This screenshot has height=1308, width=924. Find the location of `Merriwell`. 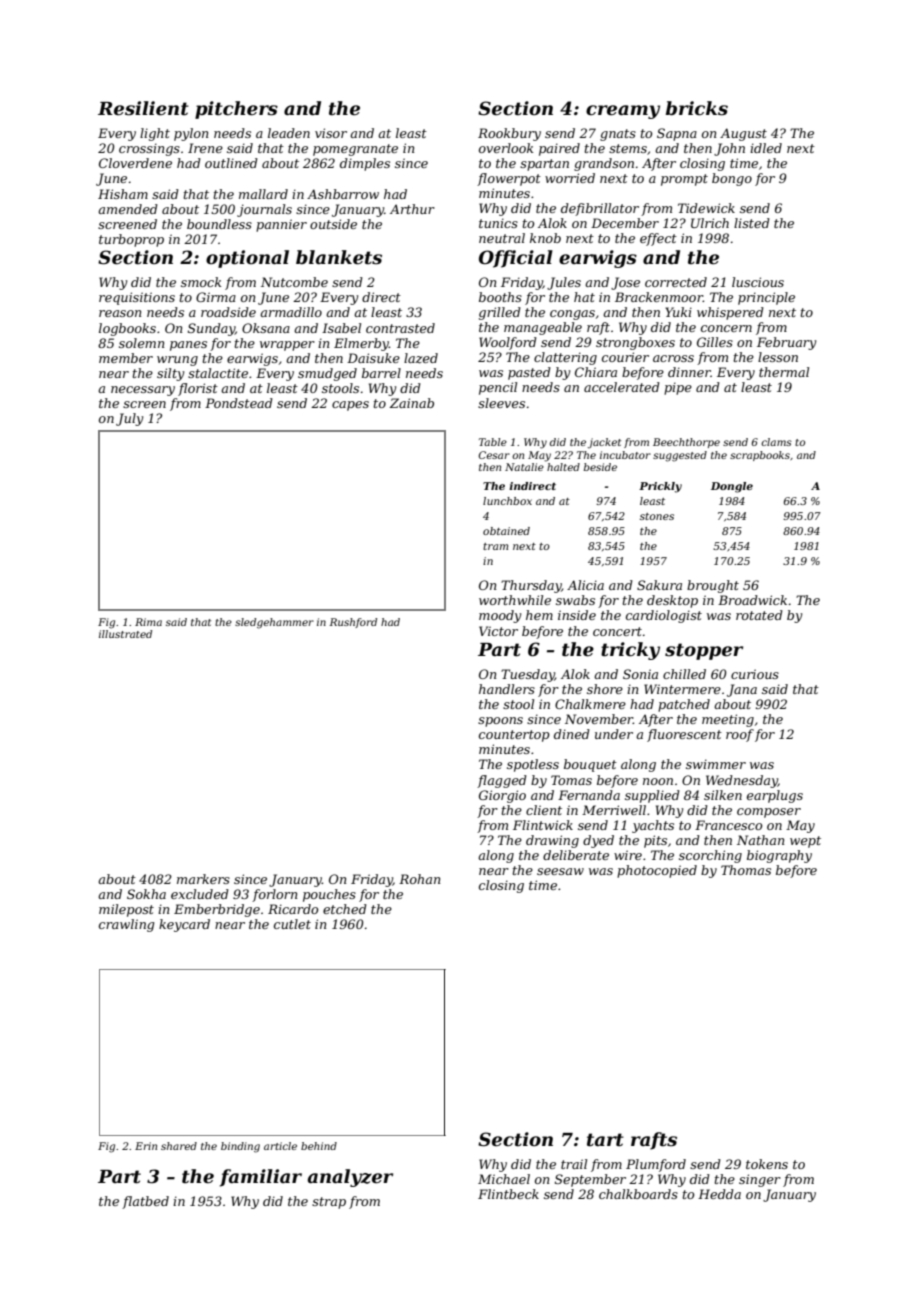

Merriwell is located at coordinates (614, 810).
